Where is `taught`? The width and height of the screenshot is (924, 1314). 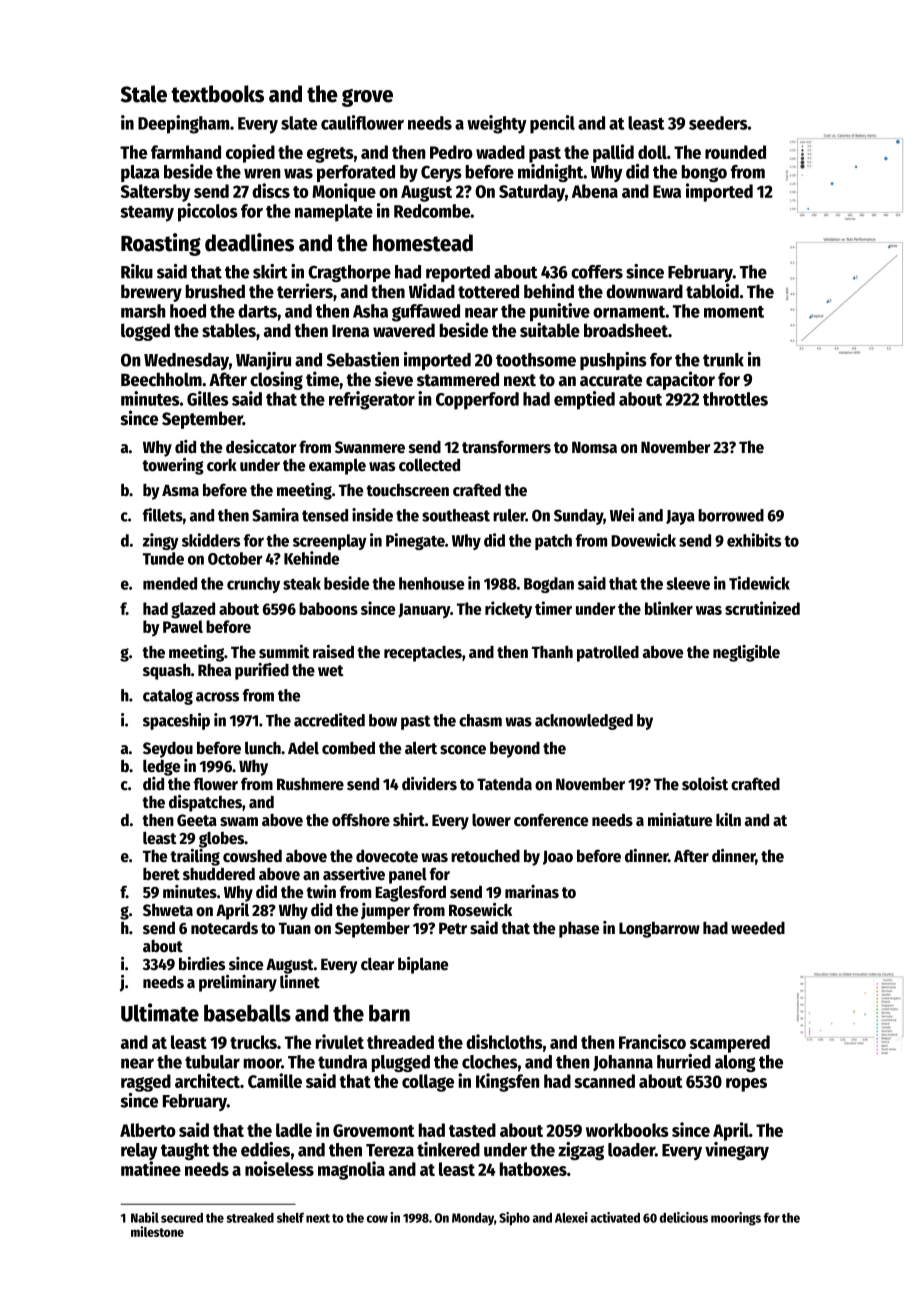
taught is located at coordinates (185, 1151).
